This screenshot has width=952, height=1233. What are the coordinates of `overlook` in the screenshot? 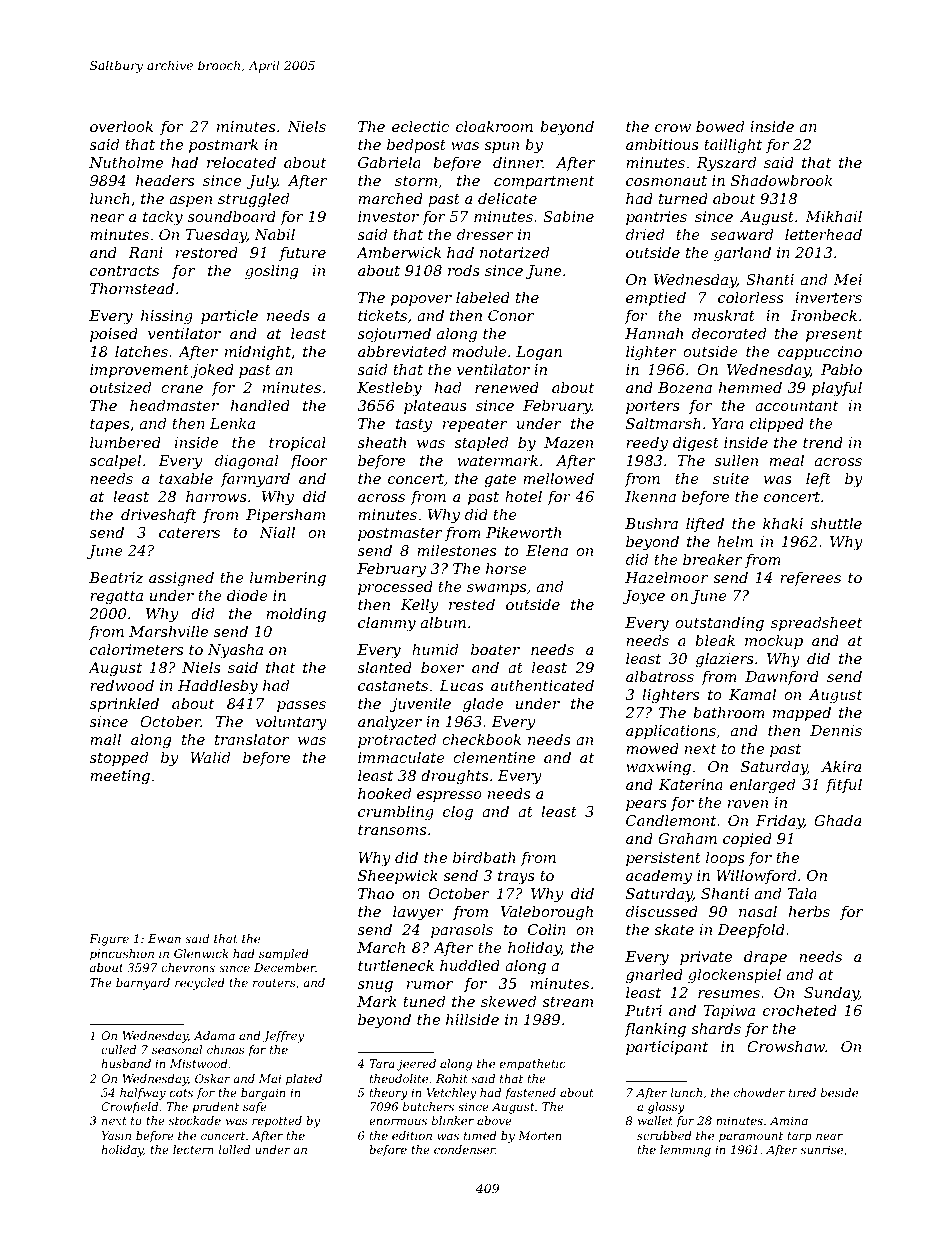 It's located at (121, 126).
